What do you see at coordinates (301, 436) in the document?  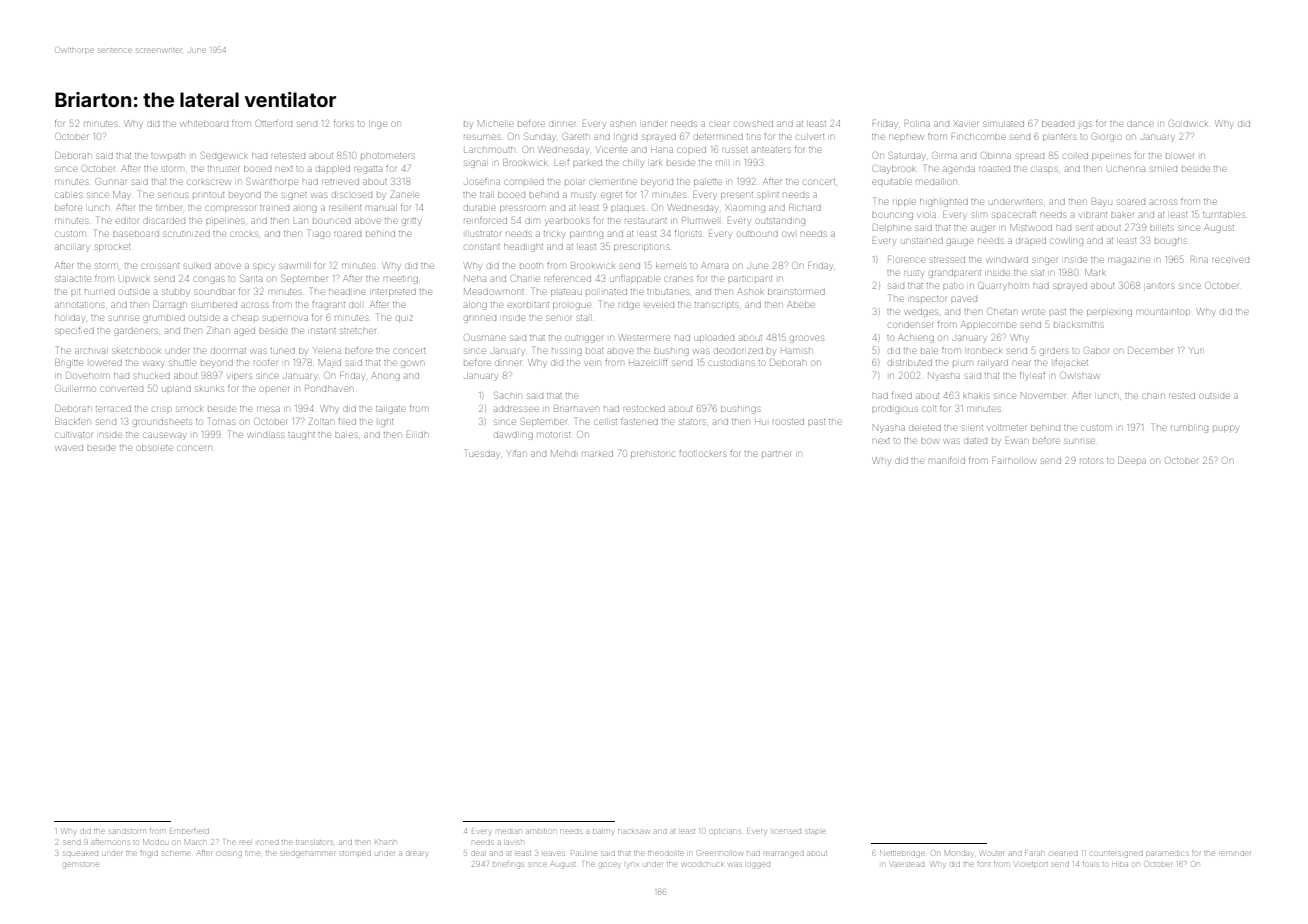 I see `taught` at bounding box center [301, 436].
